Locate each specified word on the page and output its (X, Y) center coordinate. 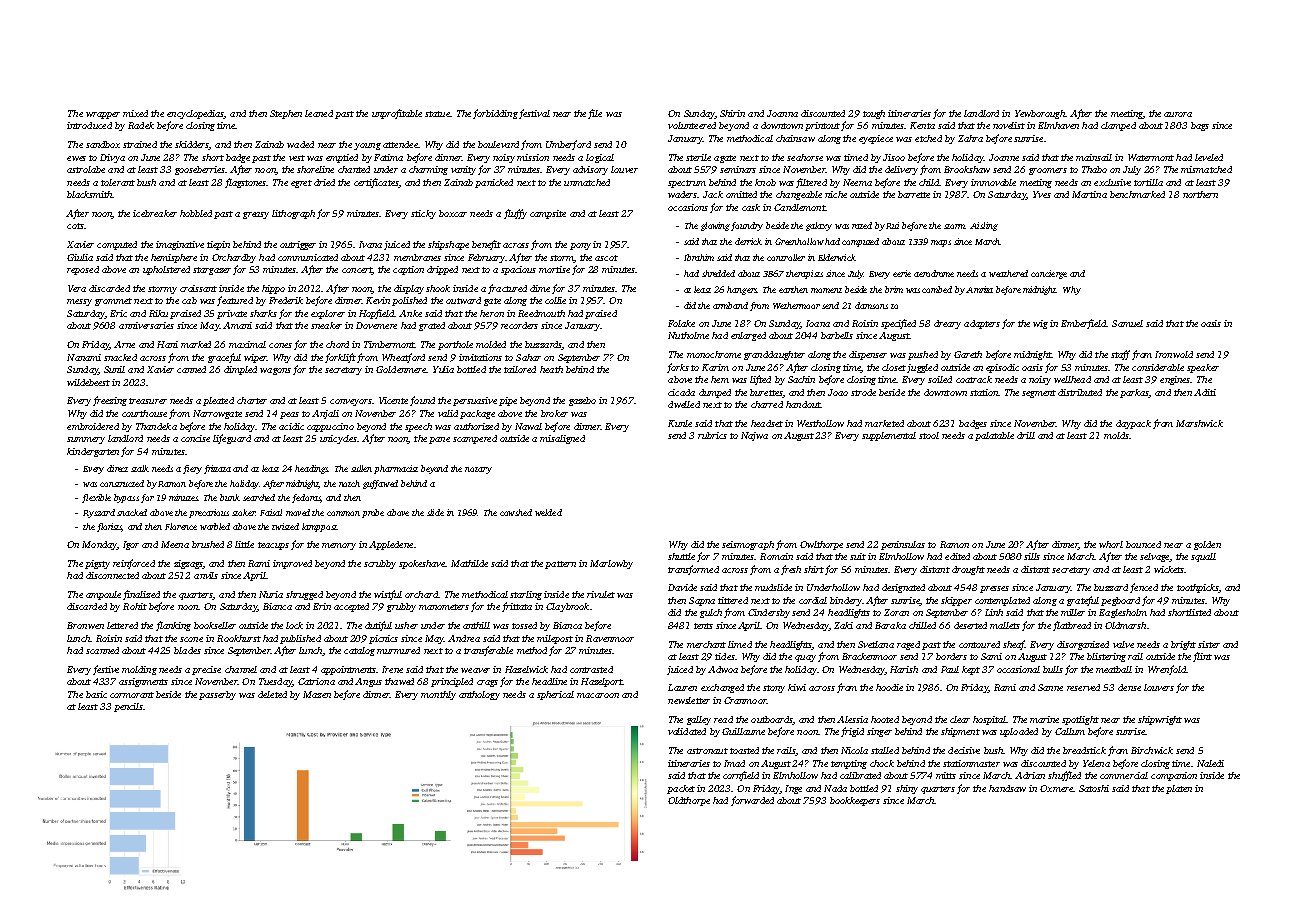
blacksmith (89, 194)
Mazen (317, 694)
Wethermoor (796, 305)
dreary (947, 324)
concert (357, 271)
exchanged (722, 688)
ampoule (103, 595)
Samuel (1127, 323)
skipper (956, 601)
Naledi (1210, 763)
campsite (548, 214)
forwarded (752, 801)
